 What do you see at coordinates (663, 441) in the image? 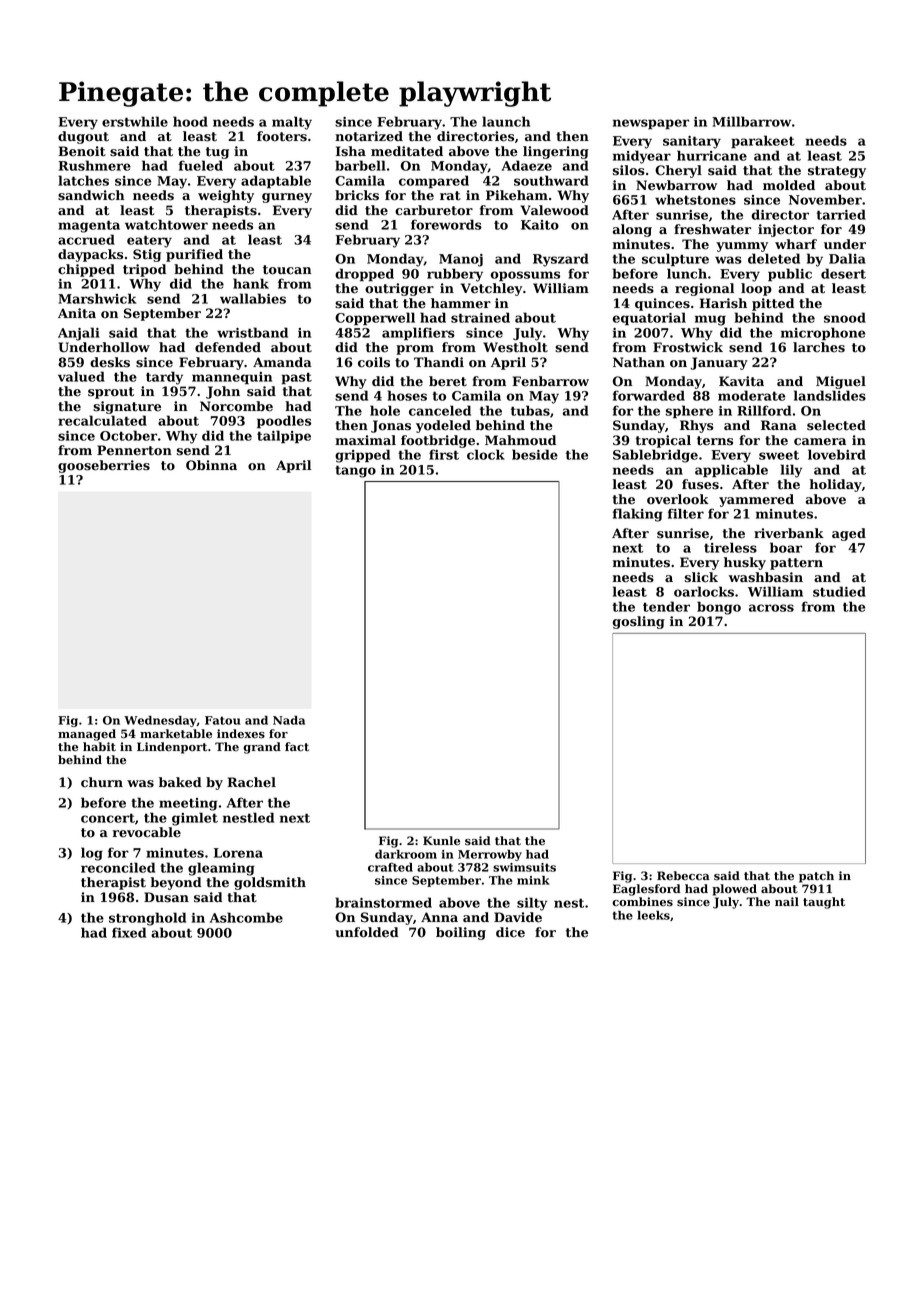
I see `tropical` at bounding box center [663, 441].
